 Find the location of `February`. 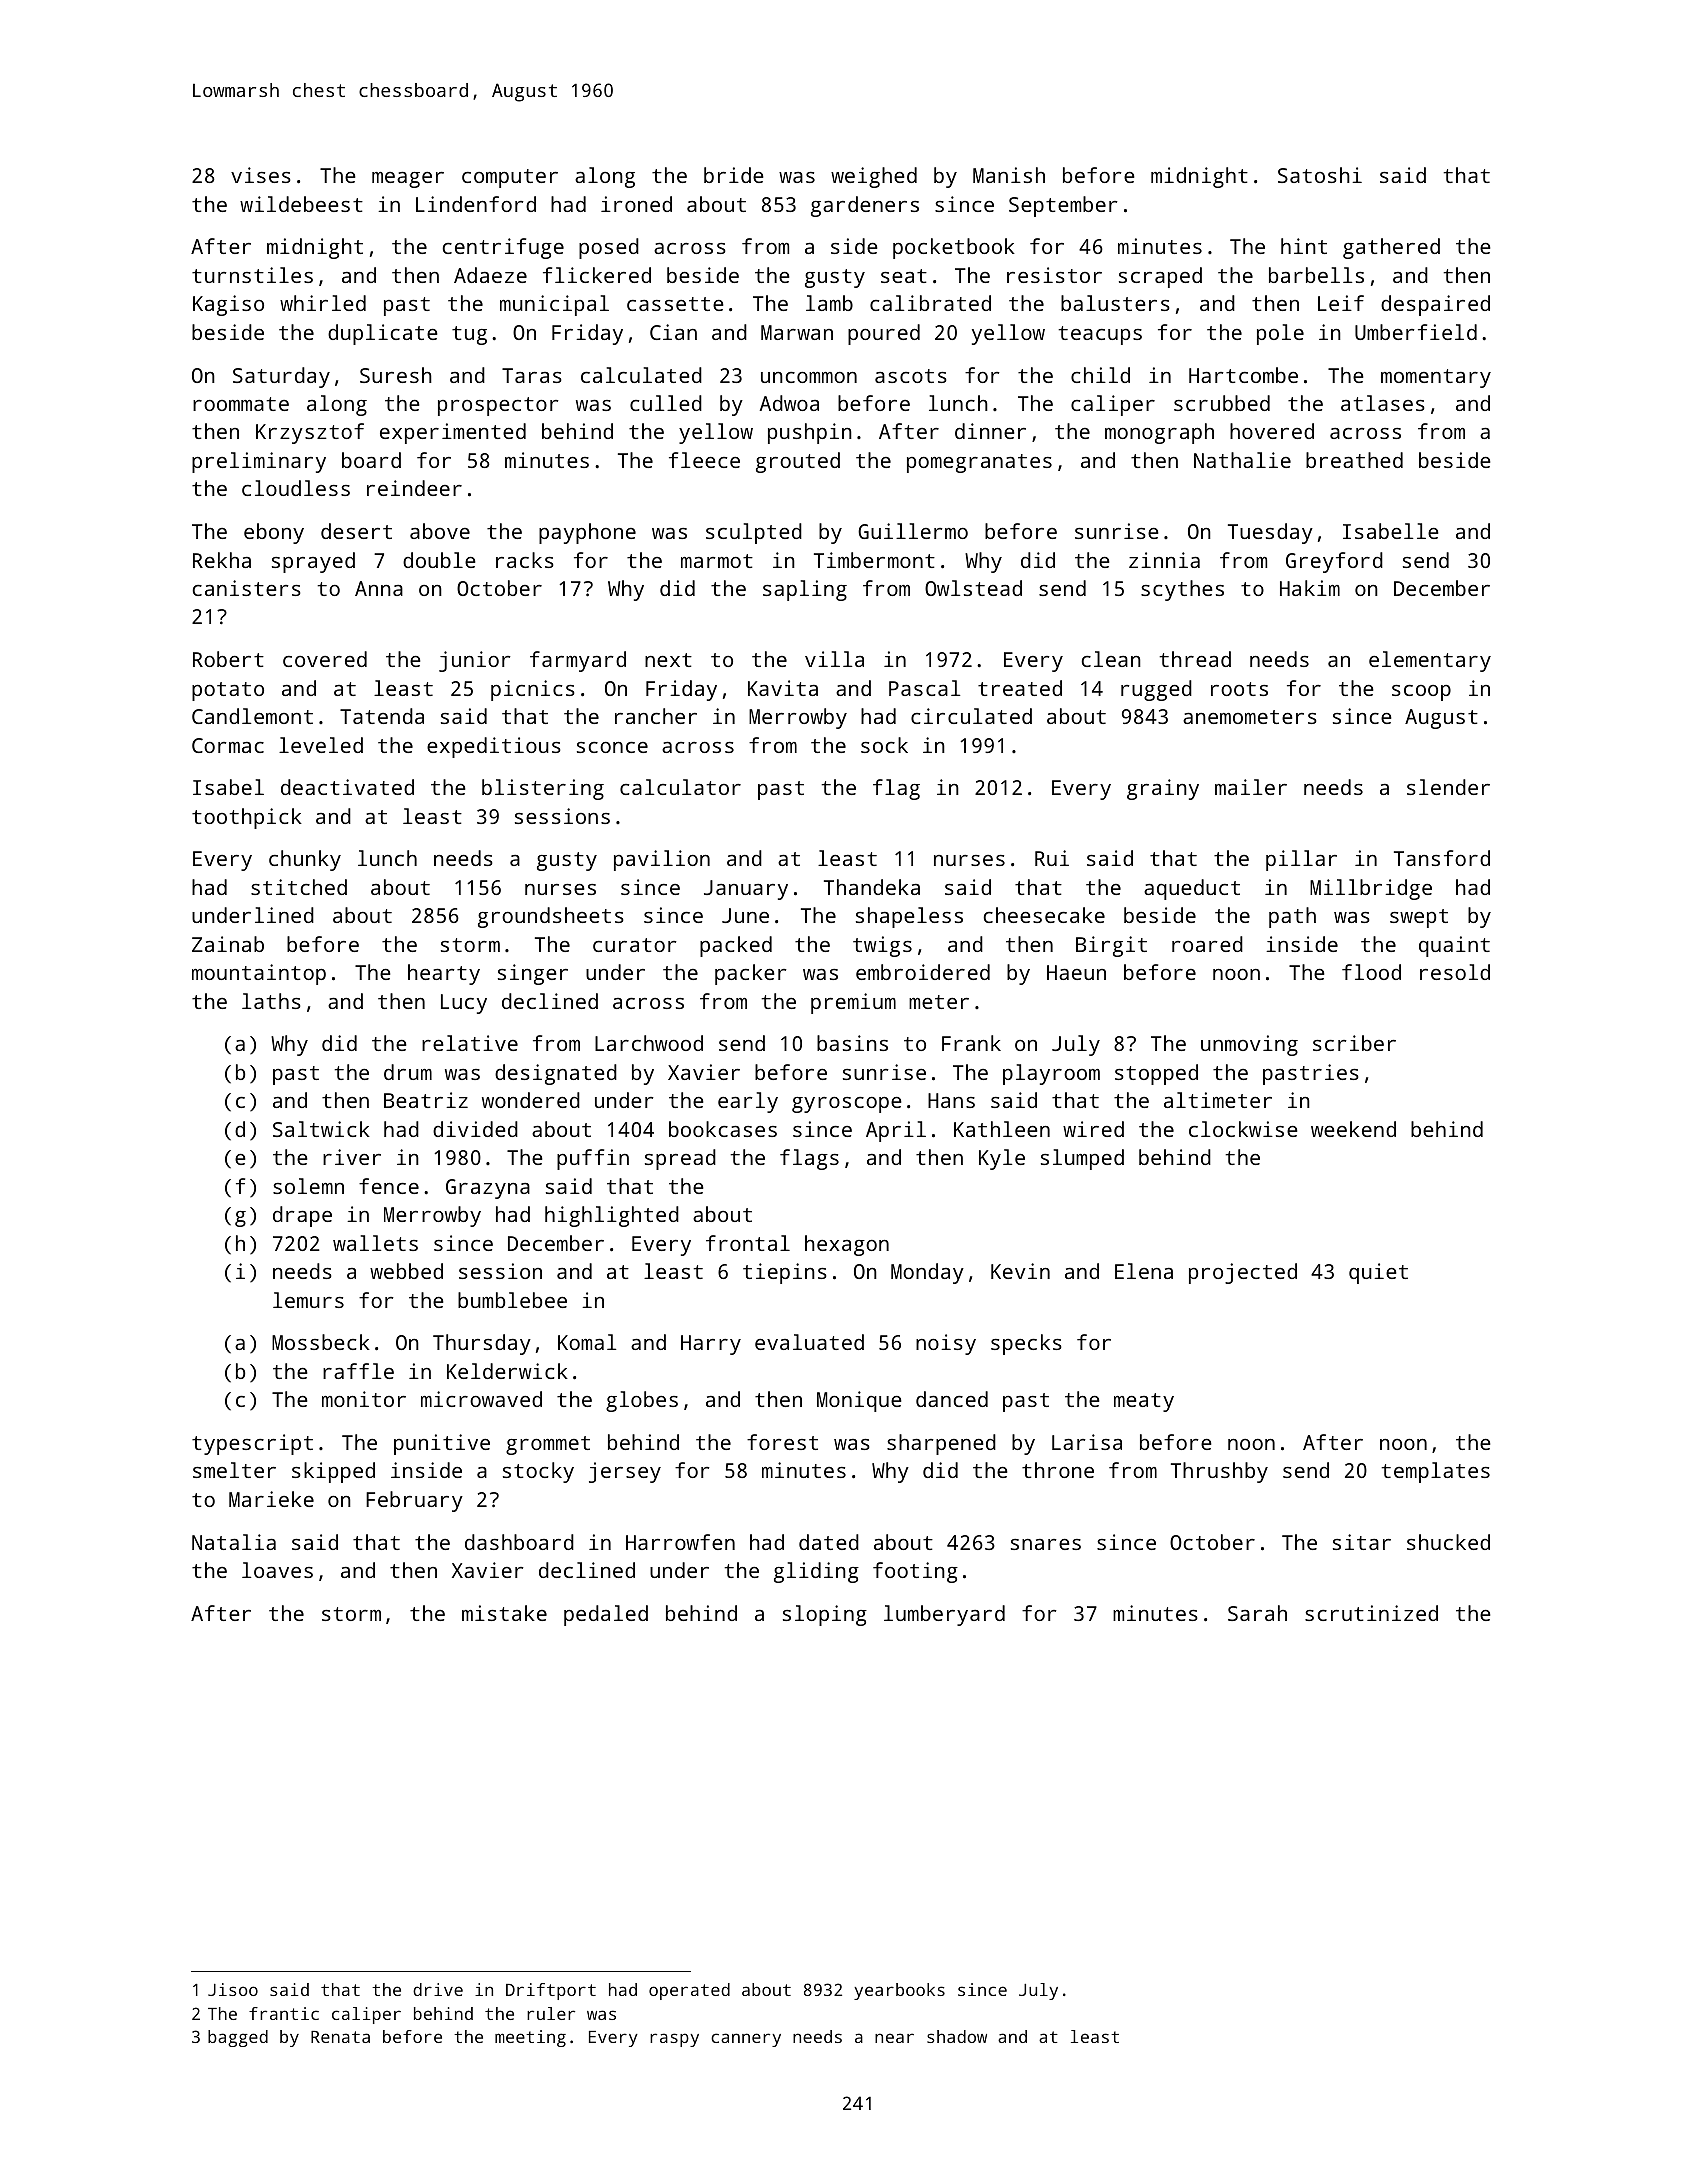

February is located at coordinates (414, 1501).
